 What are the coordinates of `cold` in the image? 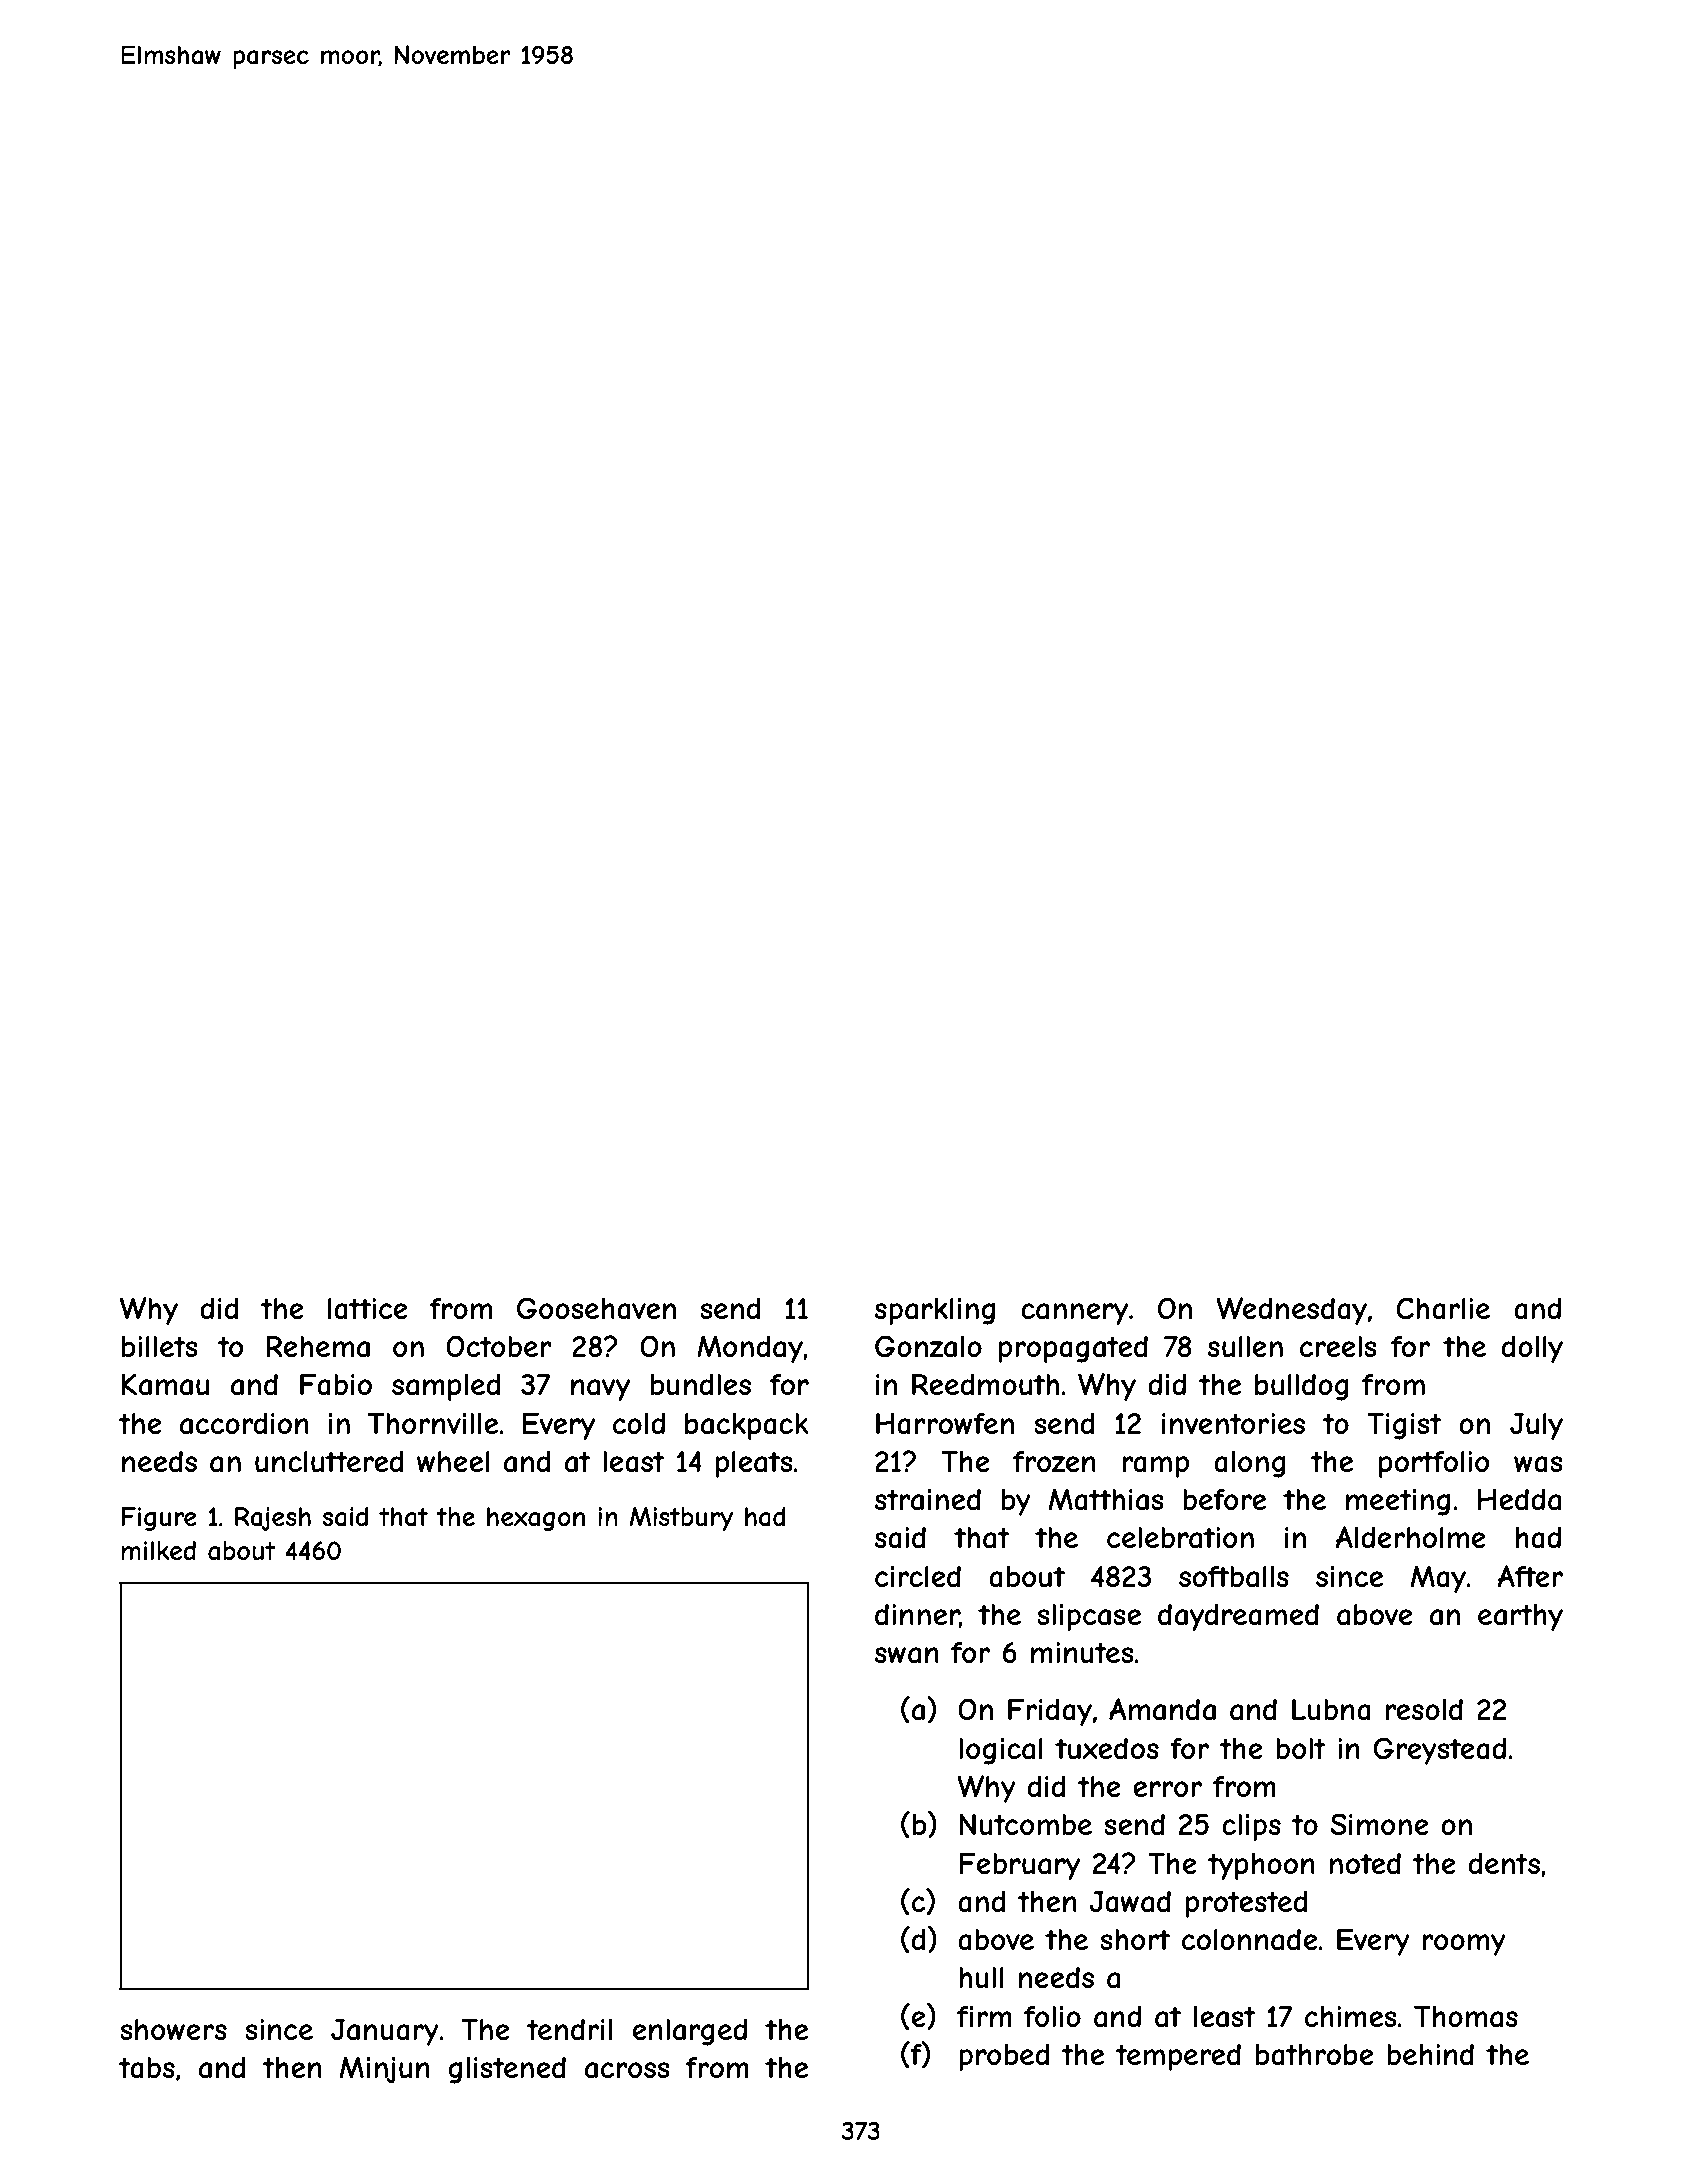 It's located at (639, 1423).
